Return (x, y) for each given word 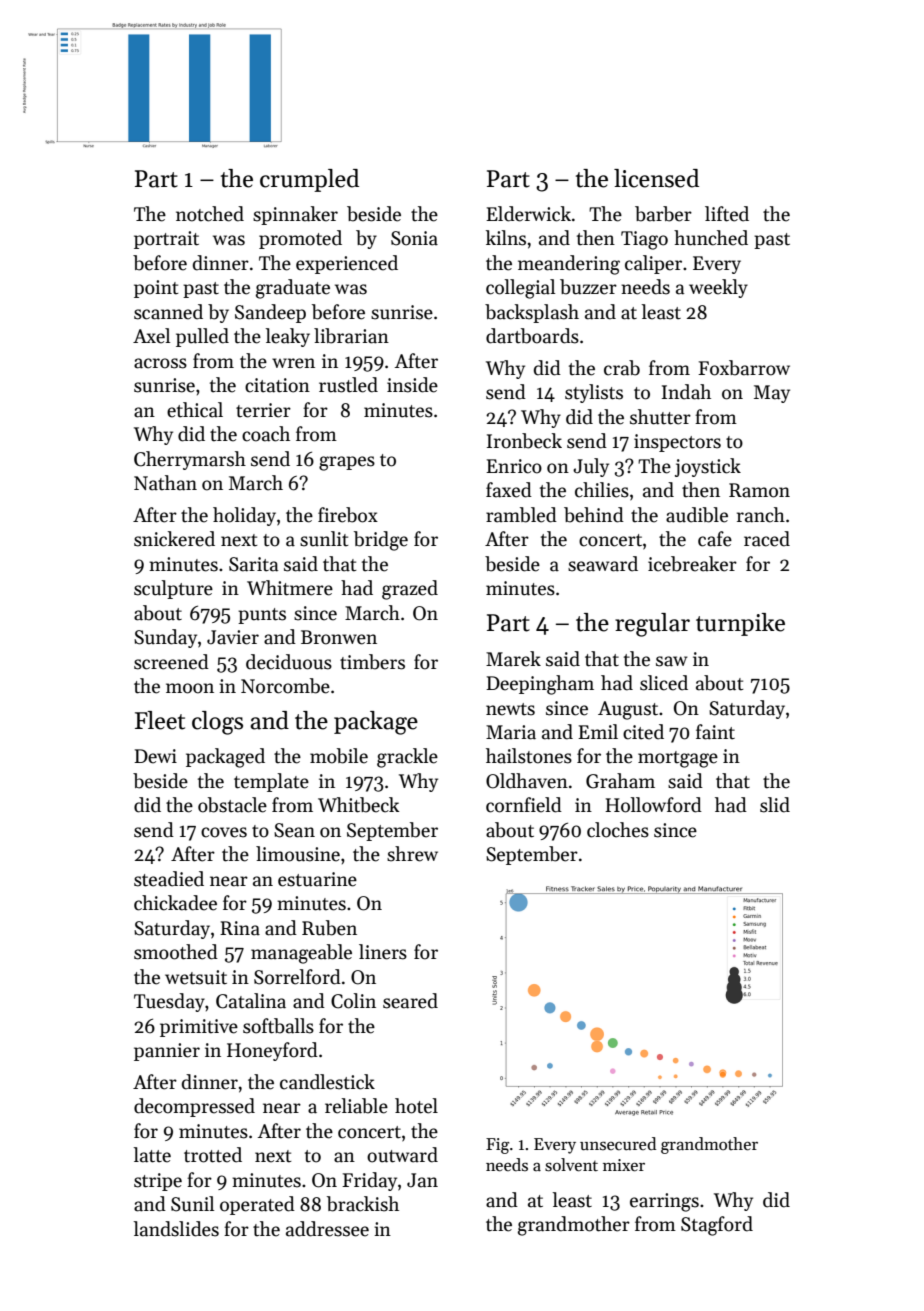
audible (697, 515)
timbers (372, 662)
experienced (347, 264)
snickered (174, 539)
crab (622, 368)
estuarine (317, 879)
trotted (213, 1155)
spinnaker (295, 215)
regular (652, 625)
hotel (416, 1106)
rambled (521, 515)
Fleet (160, 720)
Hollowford (653, 805)
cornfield (524, 805)
